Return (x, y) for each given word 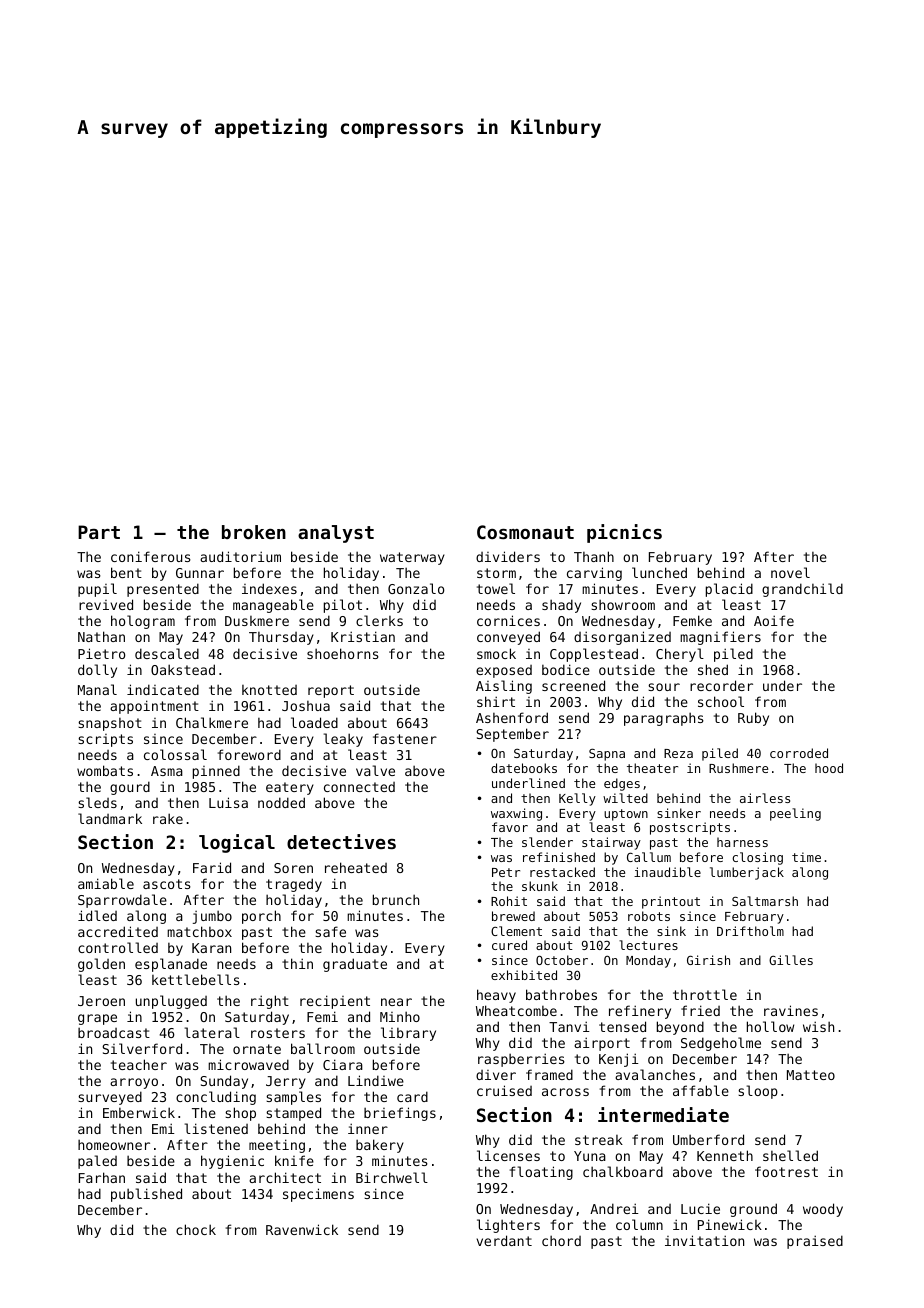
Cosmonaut (525, 532)
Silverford (142, 1048)
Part (99, 532)
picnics (624, 533)
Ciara (343, 1064)
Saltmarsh (765, 901)
